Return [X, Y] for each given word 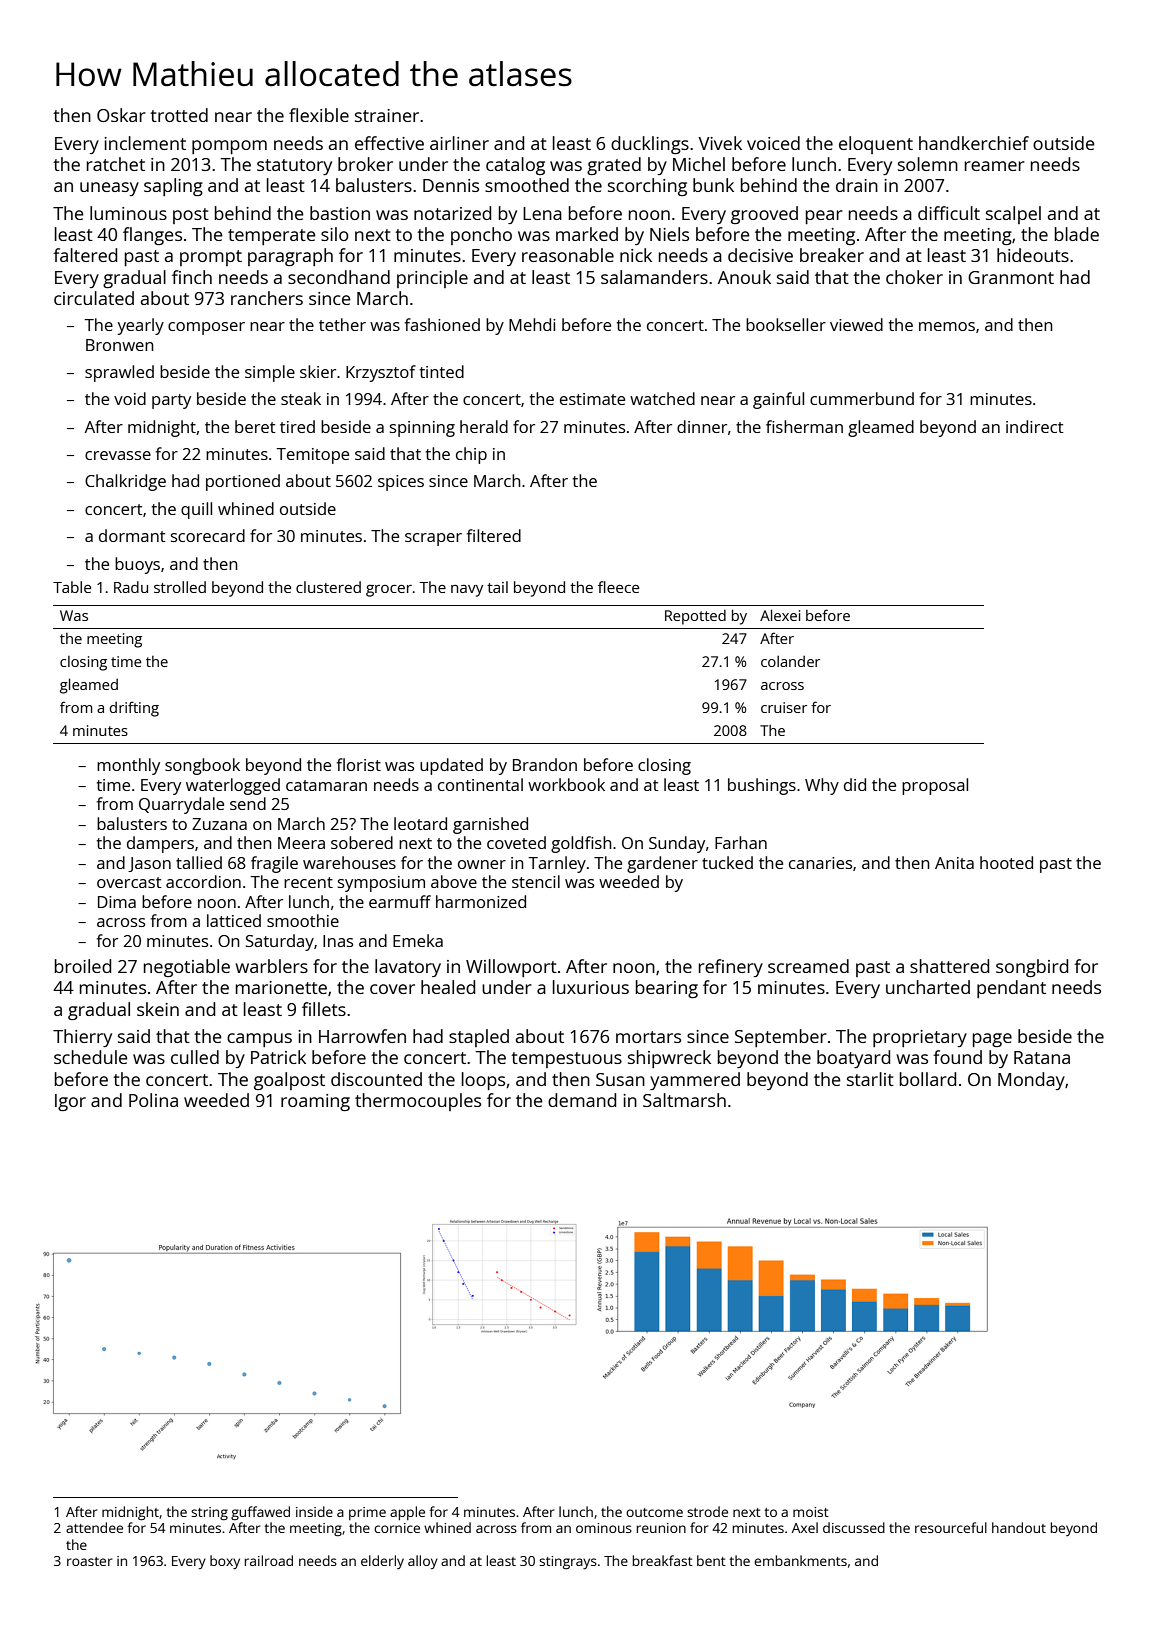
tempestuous [566, 1060]
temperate [272, 237]
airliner [459, 143]
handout [1019, 1527]
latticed [234, 920]
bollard [928, 1079]
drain [857, 185]
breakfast [663, 1560]
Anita [954, 863]
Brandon [545, 764]
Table [72, 587]
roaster [89, 1561]
